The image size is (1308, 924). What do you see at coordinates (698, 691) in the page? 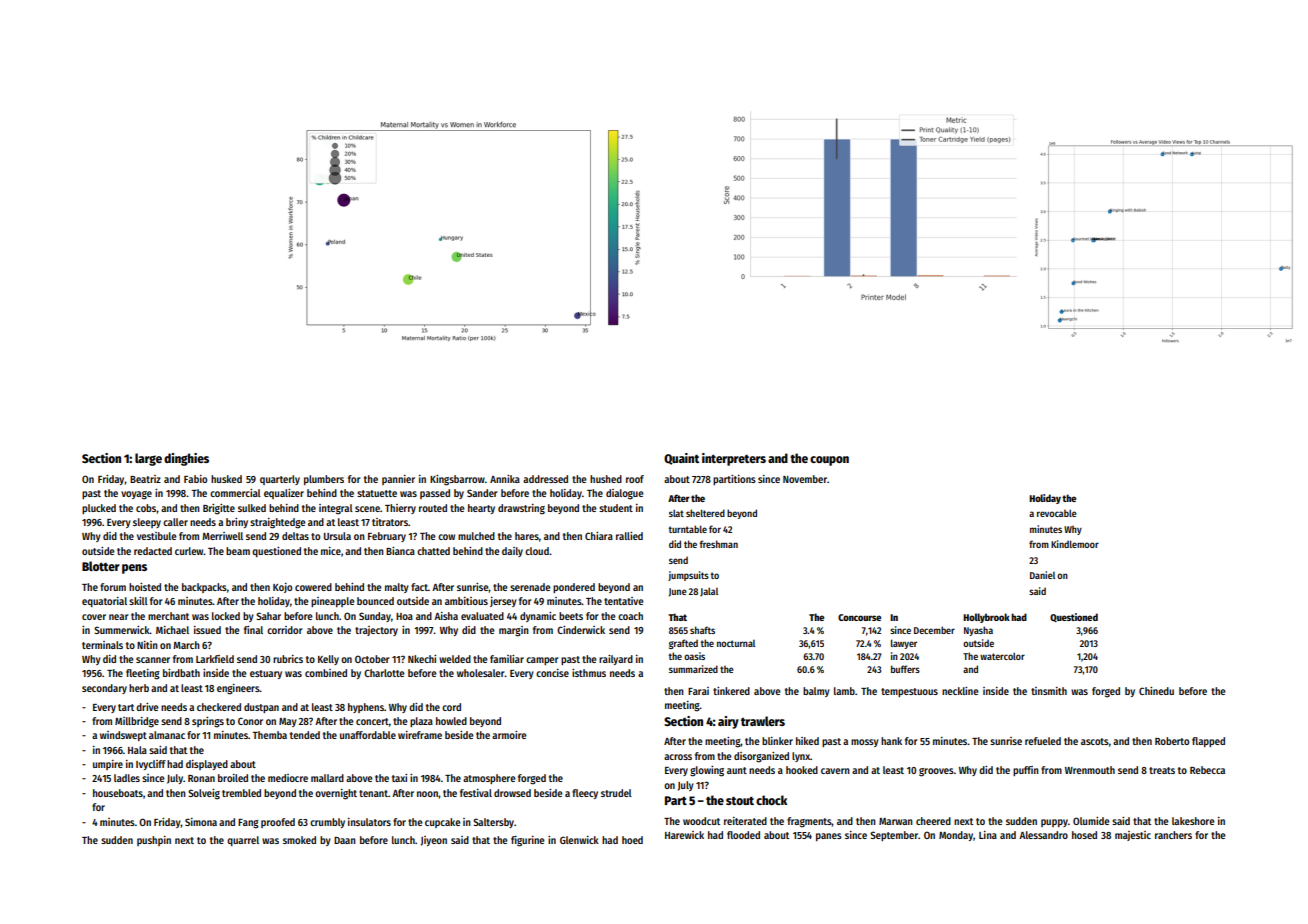
I see `Farai` at bounding box center [698, 691].
